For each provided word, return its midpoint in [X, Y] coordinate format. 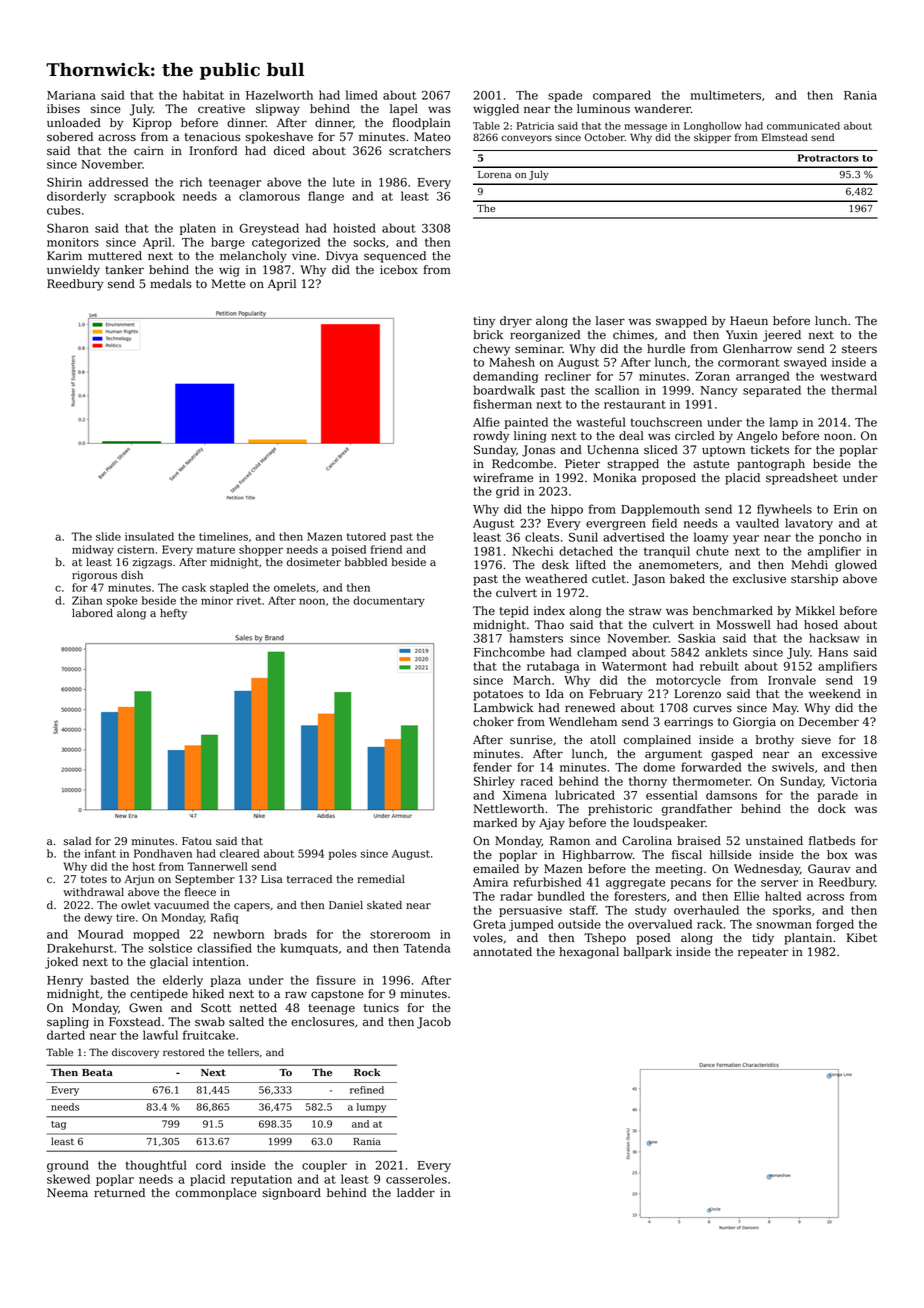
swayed [805, 363]
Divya [342, 257]
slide [108, 536]
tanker [124, 270]
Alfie [486, 422]
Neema [67, 1193]
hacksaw [834, 638]
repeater [763, 953]
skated [384, 905]
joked [61, 963]
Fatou [197, 841]
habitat [203, 95]
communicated [803, 126]
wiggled [496, 110]
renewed [590, 708]
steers [859, 349]
